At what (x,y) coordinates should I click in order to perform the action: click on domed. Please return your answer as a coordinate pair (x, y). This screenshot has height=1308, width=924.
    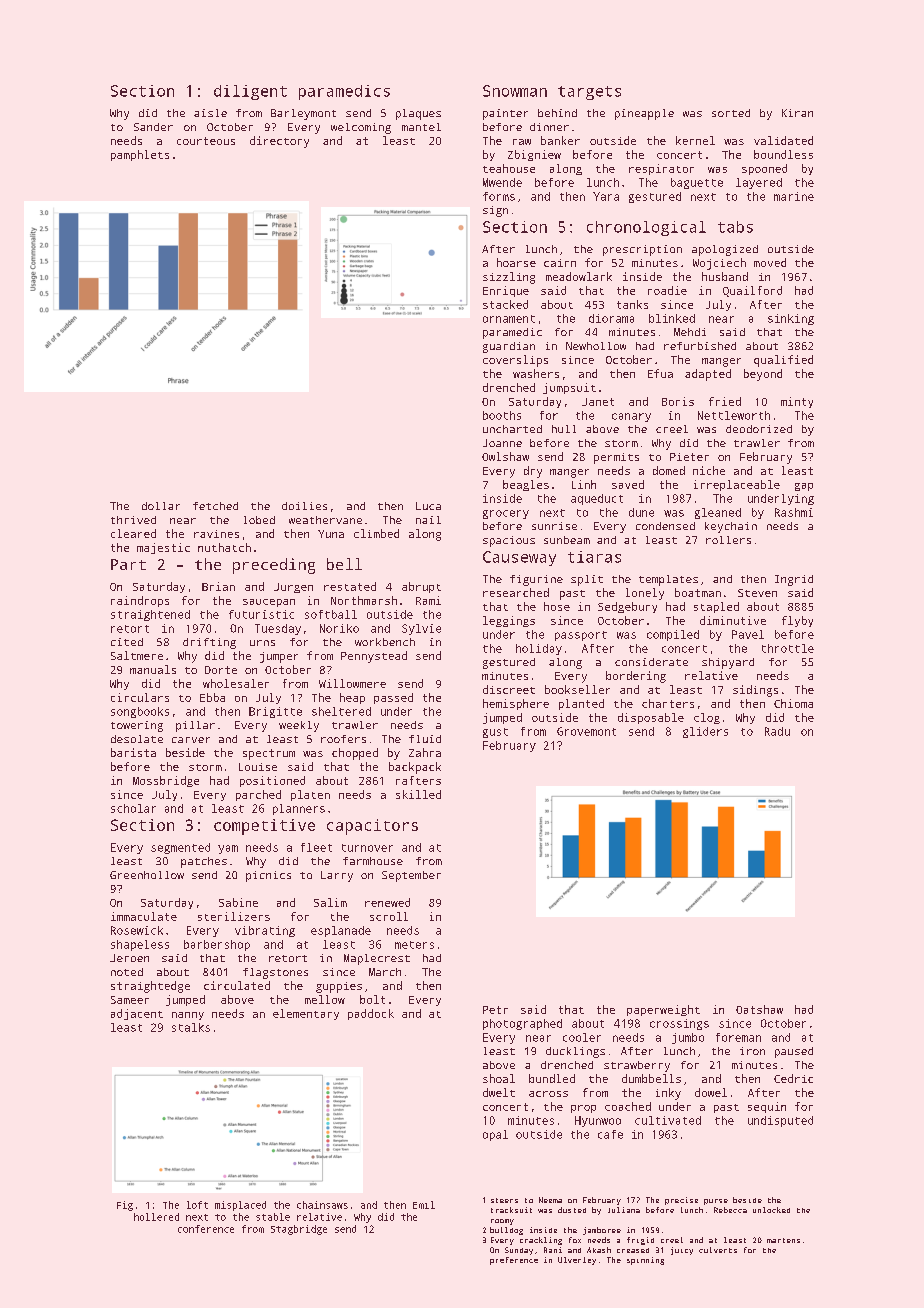
    Looking at the image, I should click on (669, 470).
